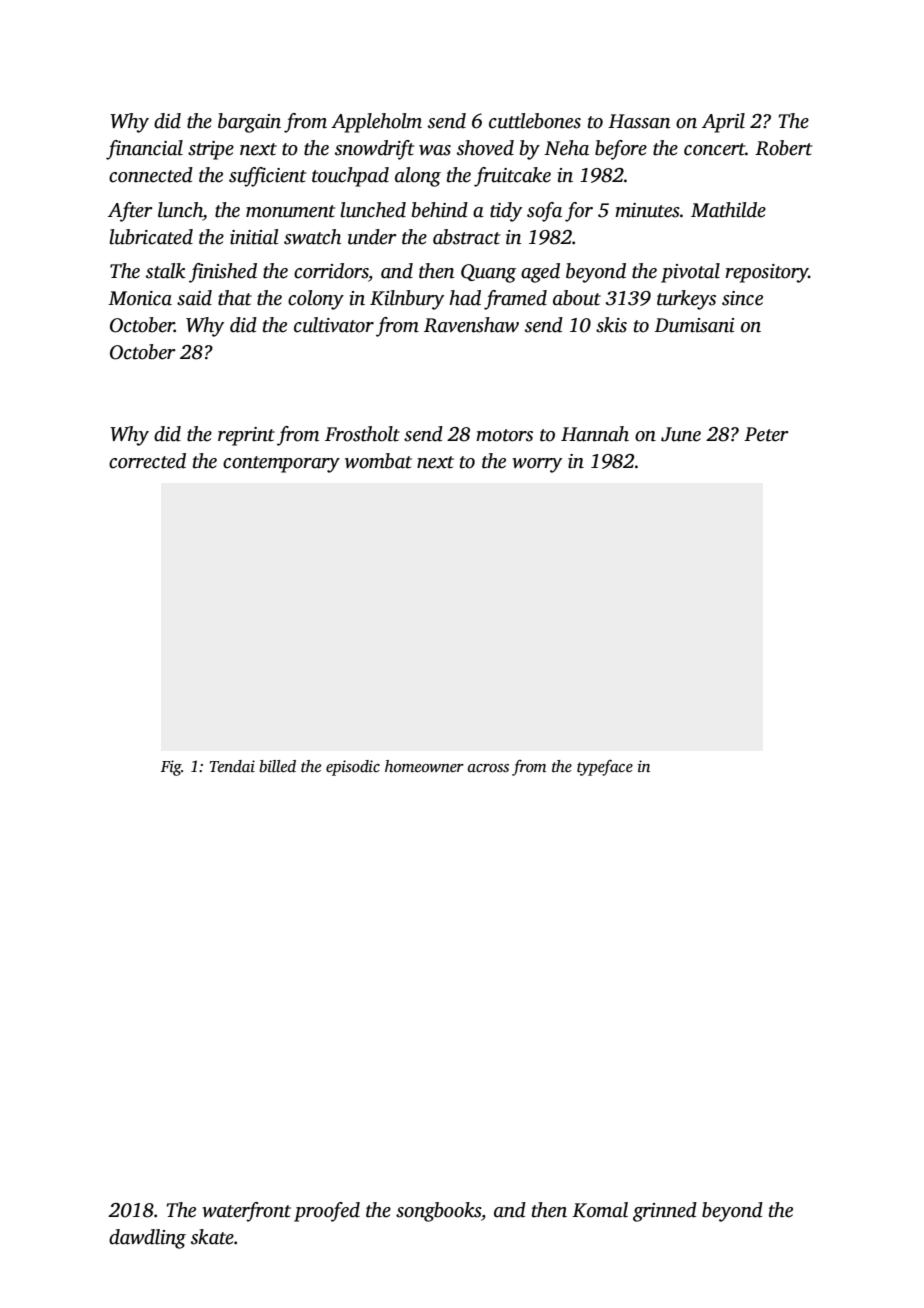 Image resolution: width=924 pixels, height=1308 pixels. What do you see at coordinates (438, 1212) in the screenshot?
I see `songbooks` at bounding box center [438, 1212].
